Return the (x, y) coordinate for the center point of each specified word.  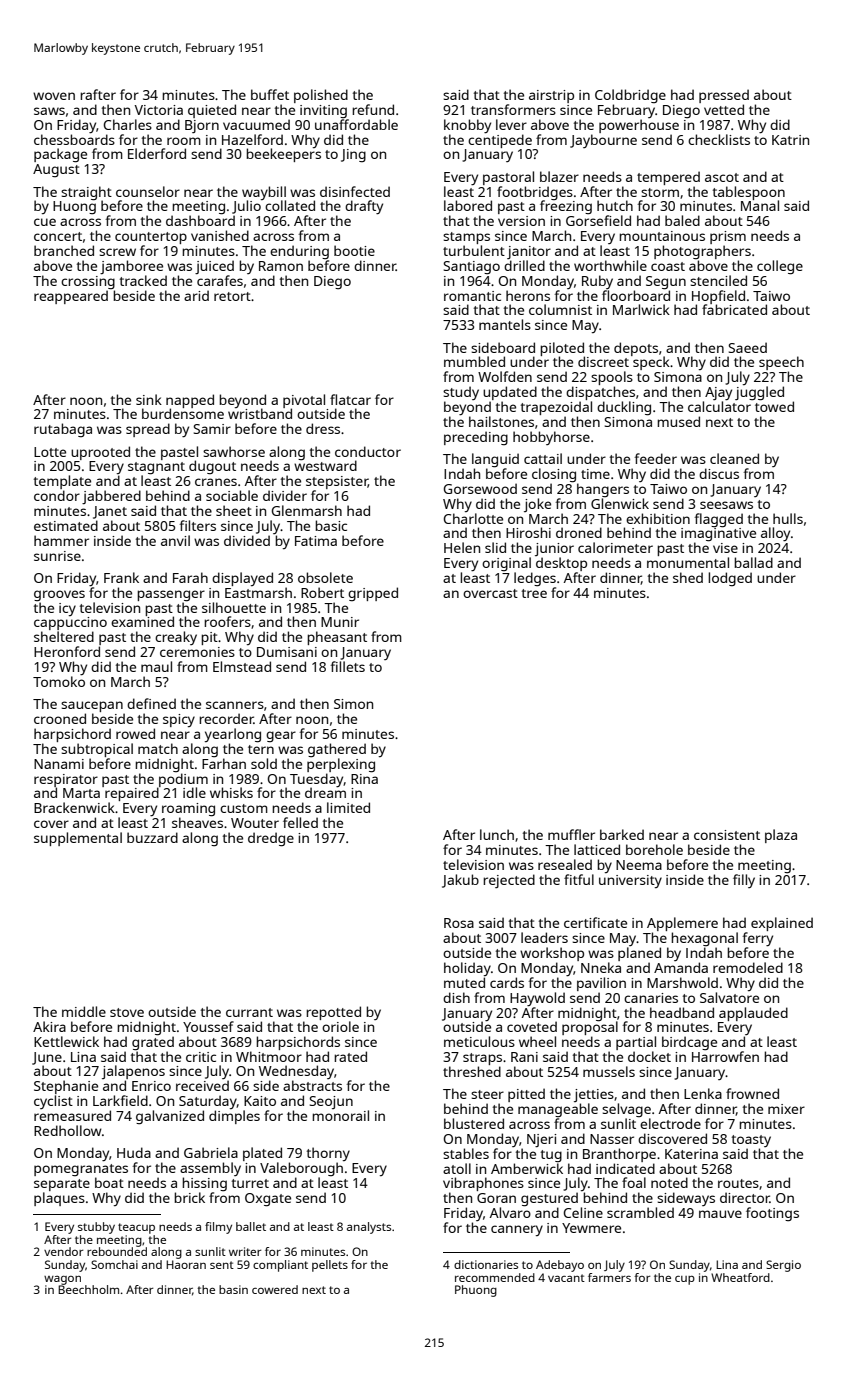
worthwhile (610, 265)
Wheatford (740, 1277)
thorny (328, 1154)
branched (64, 250)
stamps (466, 238)
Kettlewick (66, 1041)
